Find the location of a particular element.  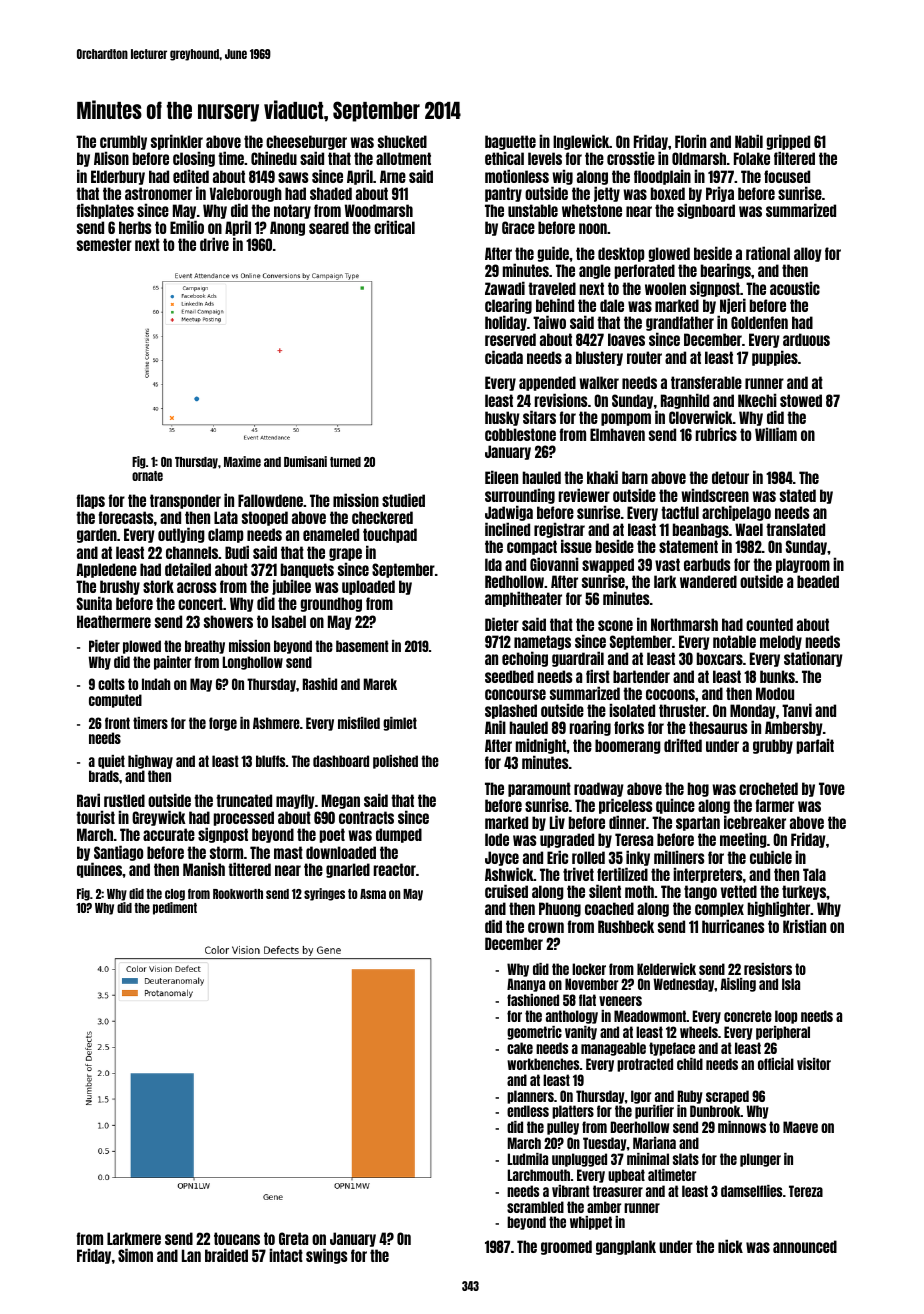

stooped is located at coordinates (265, 518).
